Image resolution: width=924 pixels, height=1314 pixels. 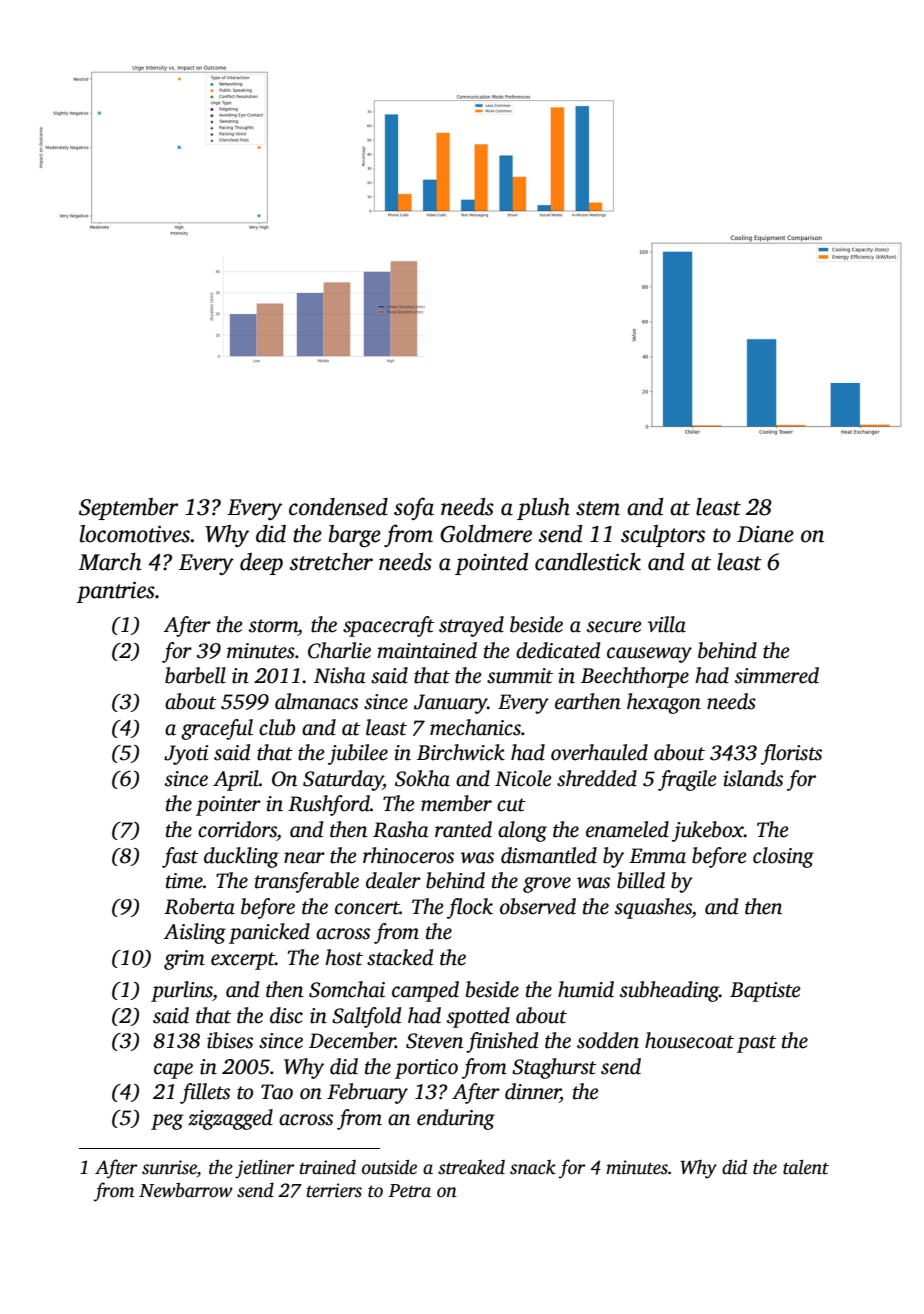 I want to click on past, so click(x=756, y=1044).
